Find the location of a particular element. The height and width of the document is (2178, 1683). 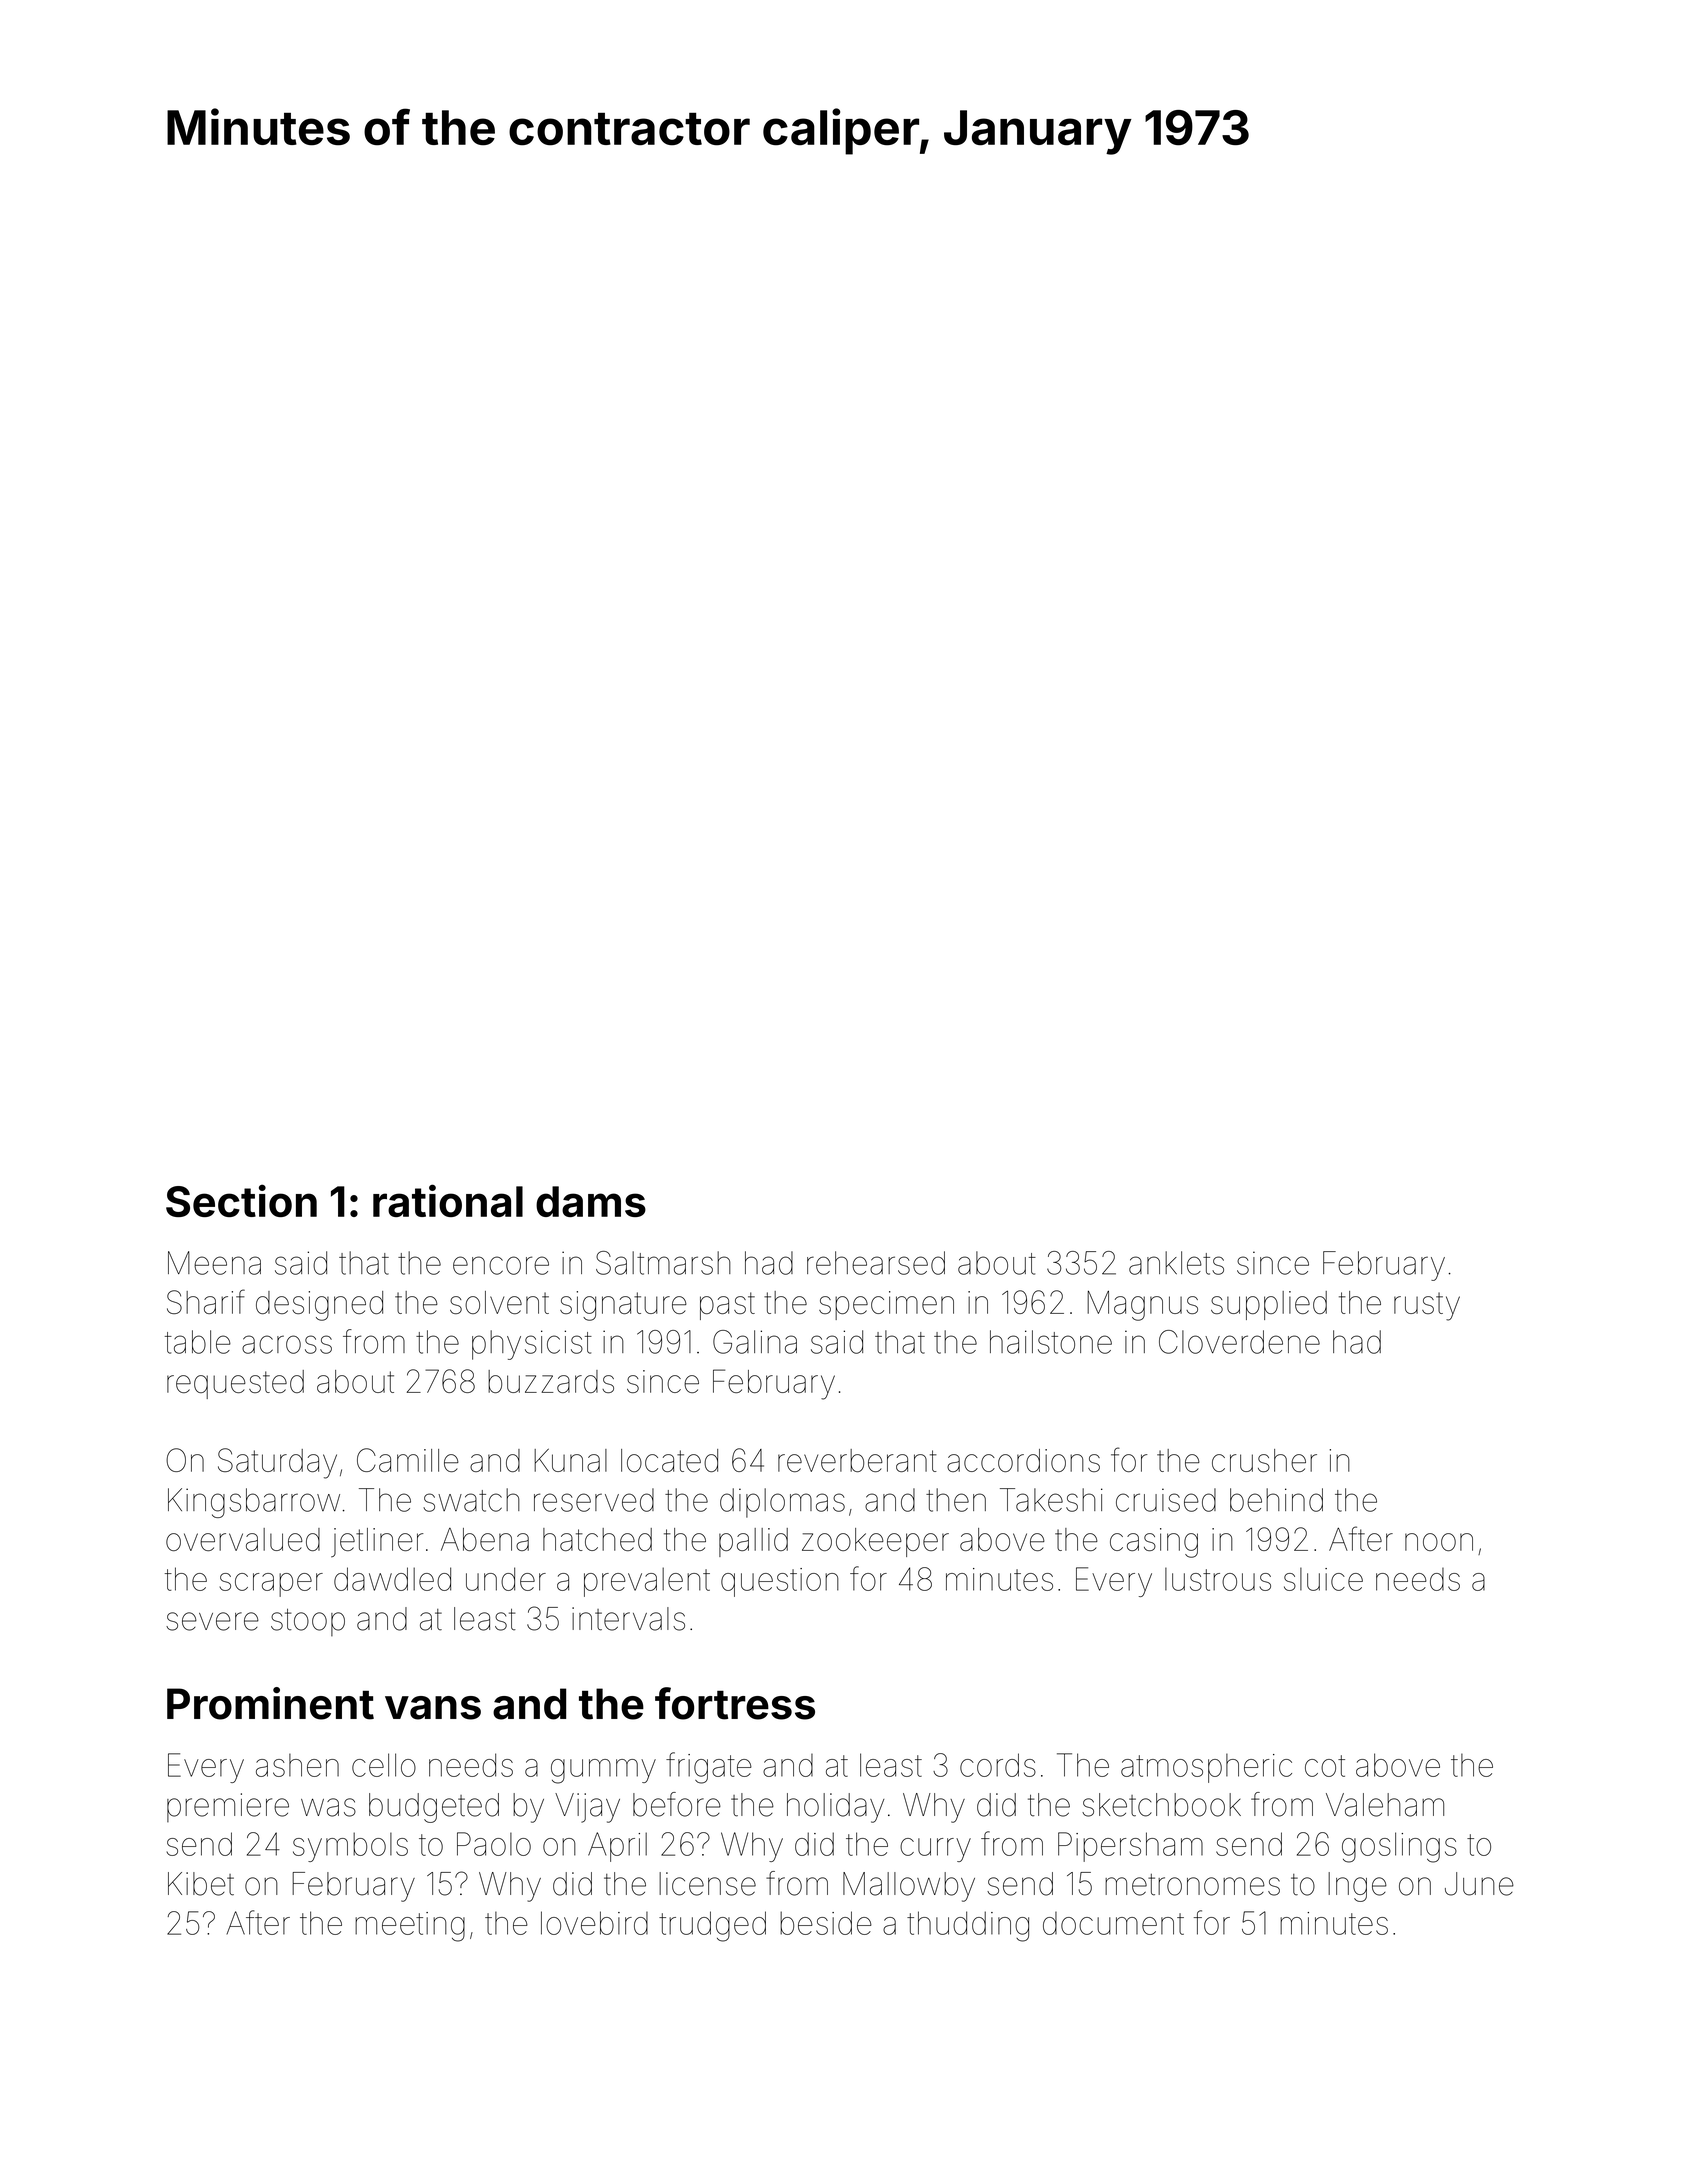

lustrous is located at coordinates (1218, 1579).
